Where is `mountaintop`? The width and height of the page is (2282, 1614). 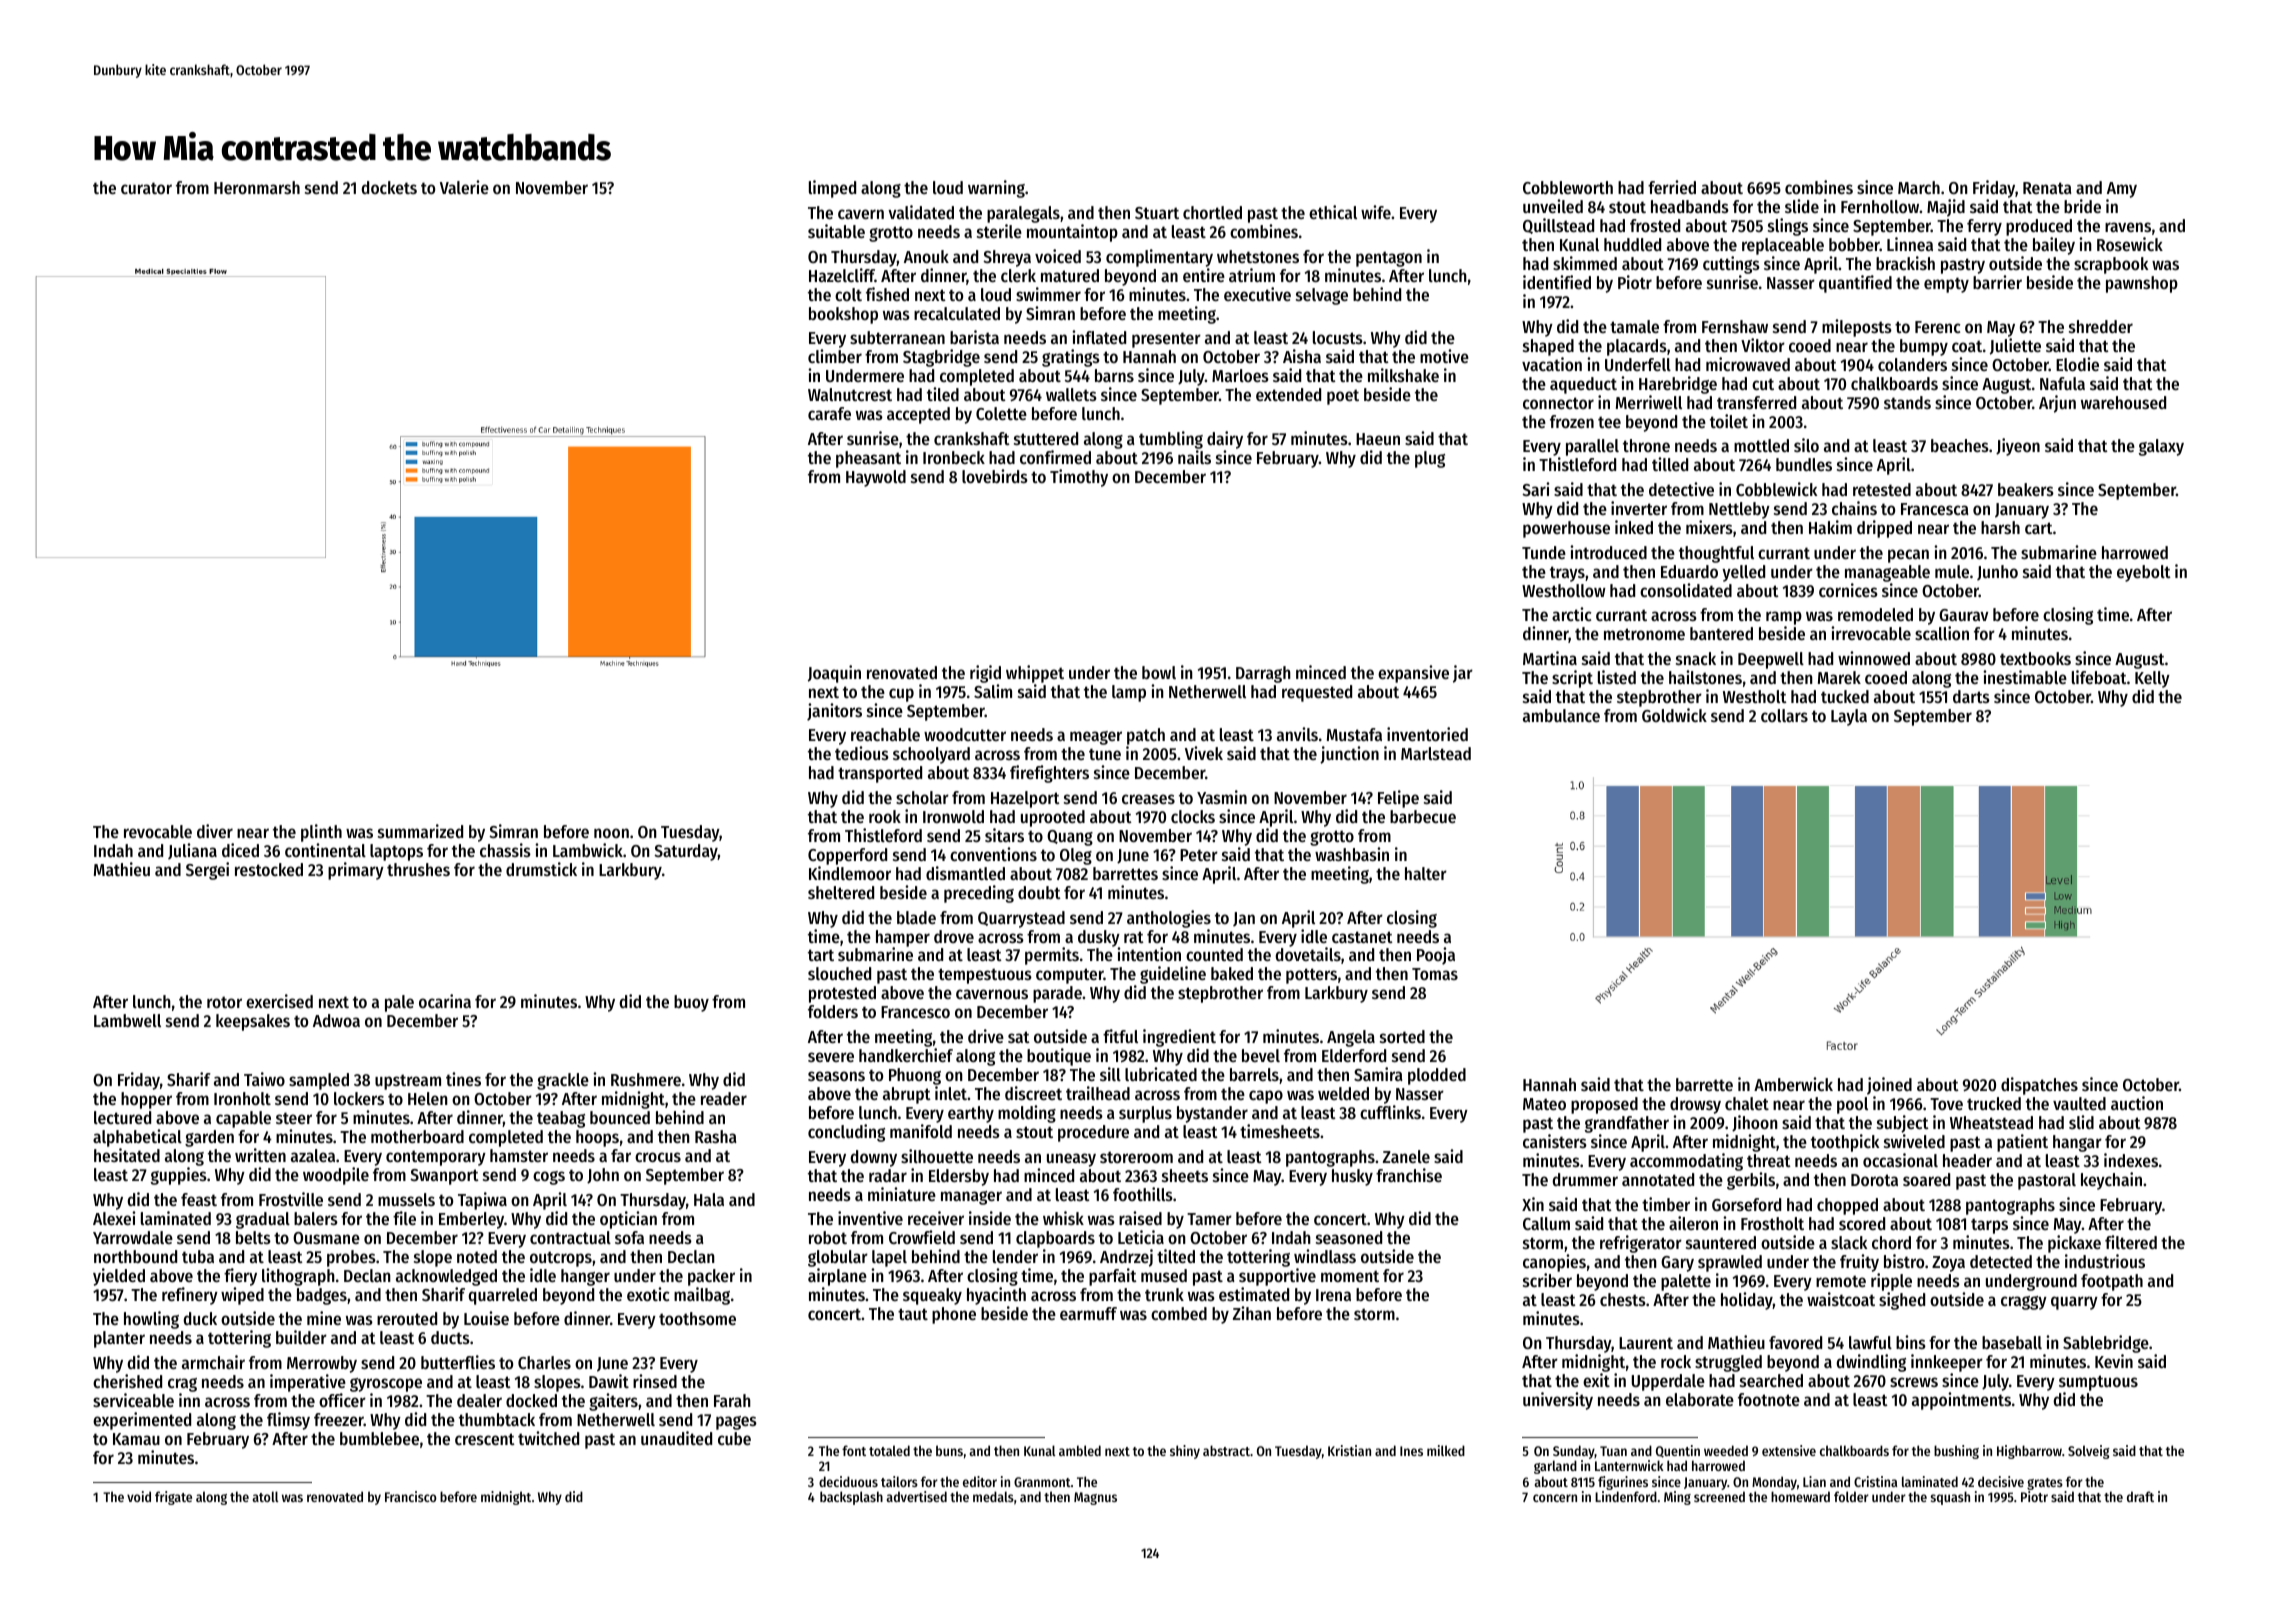 mountaintop is located at coordinates (1072, 233).
